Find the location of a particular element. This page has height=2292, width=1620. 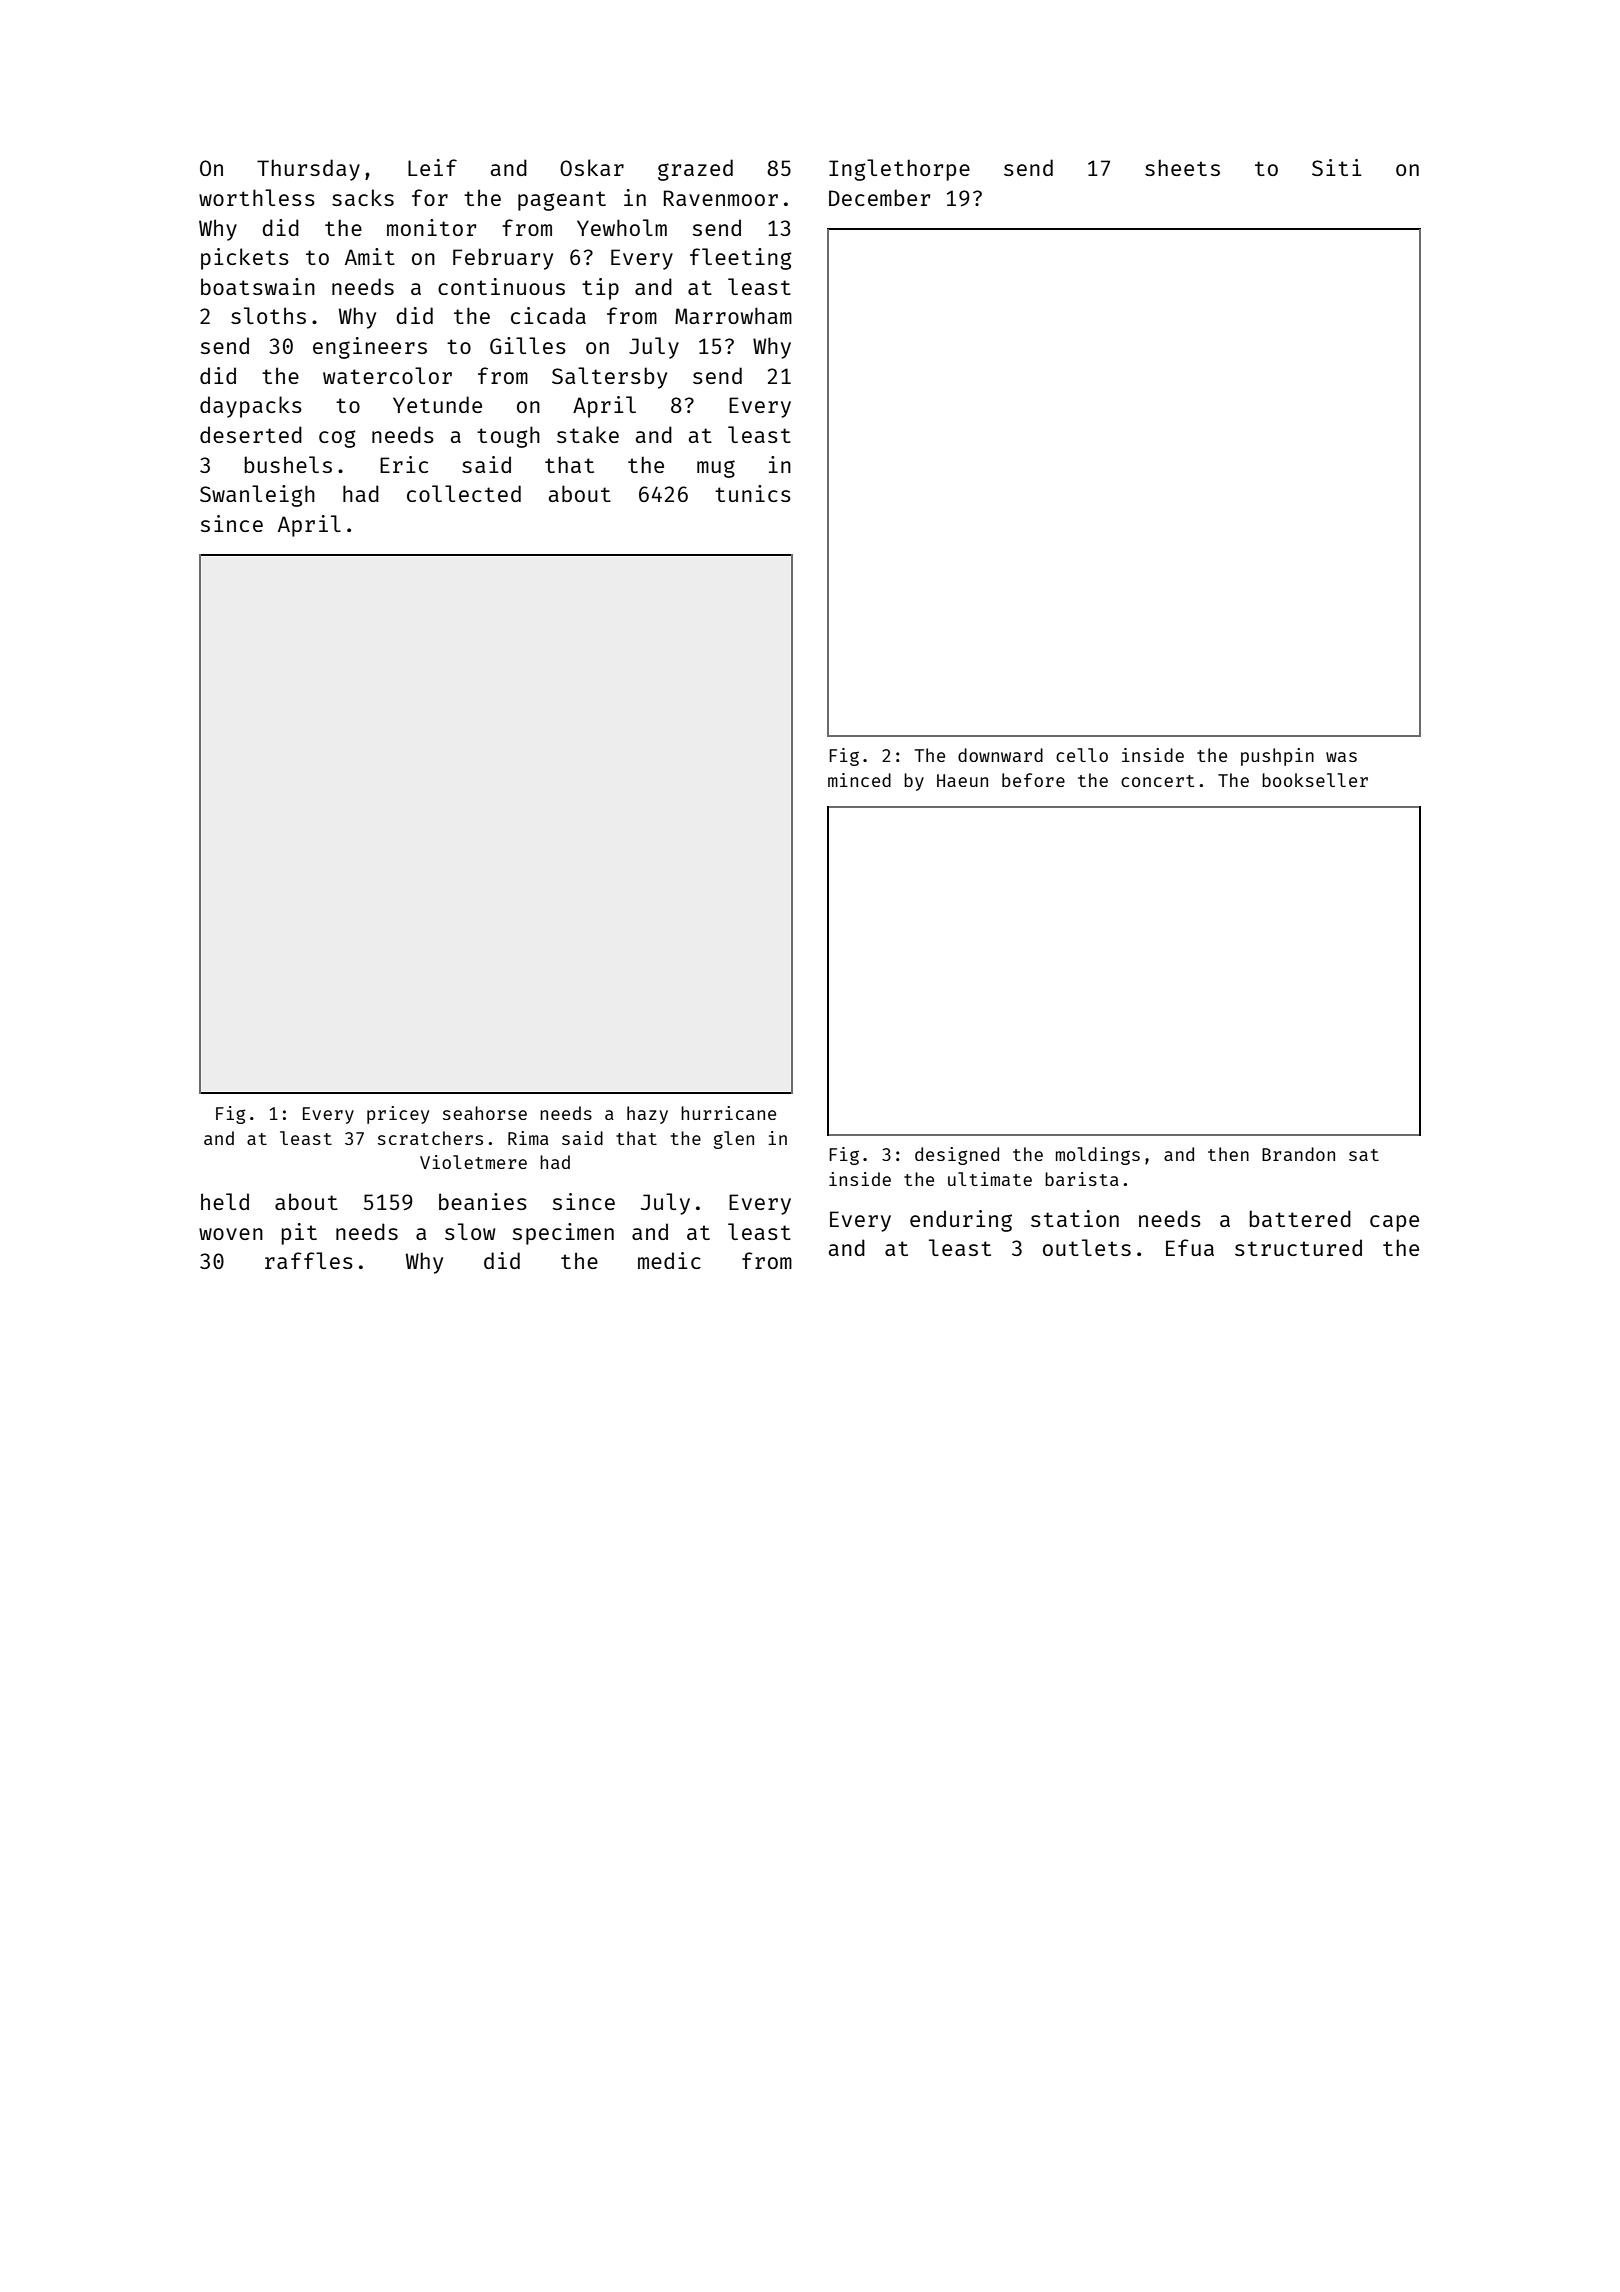

Marrowham is located at coordinates (733, 315).
